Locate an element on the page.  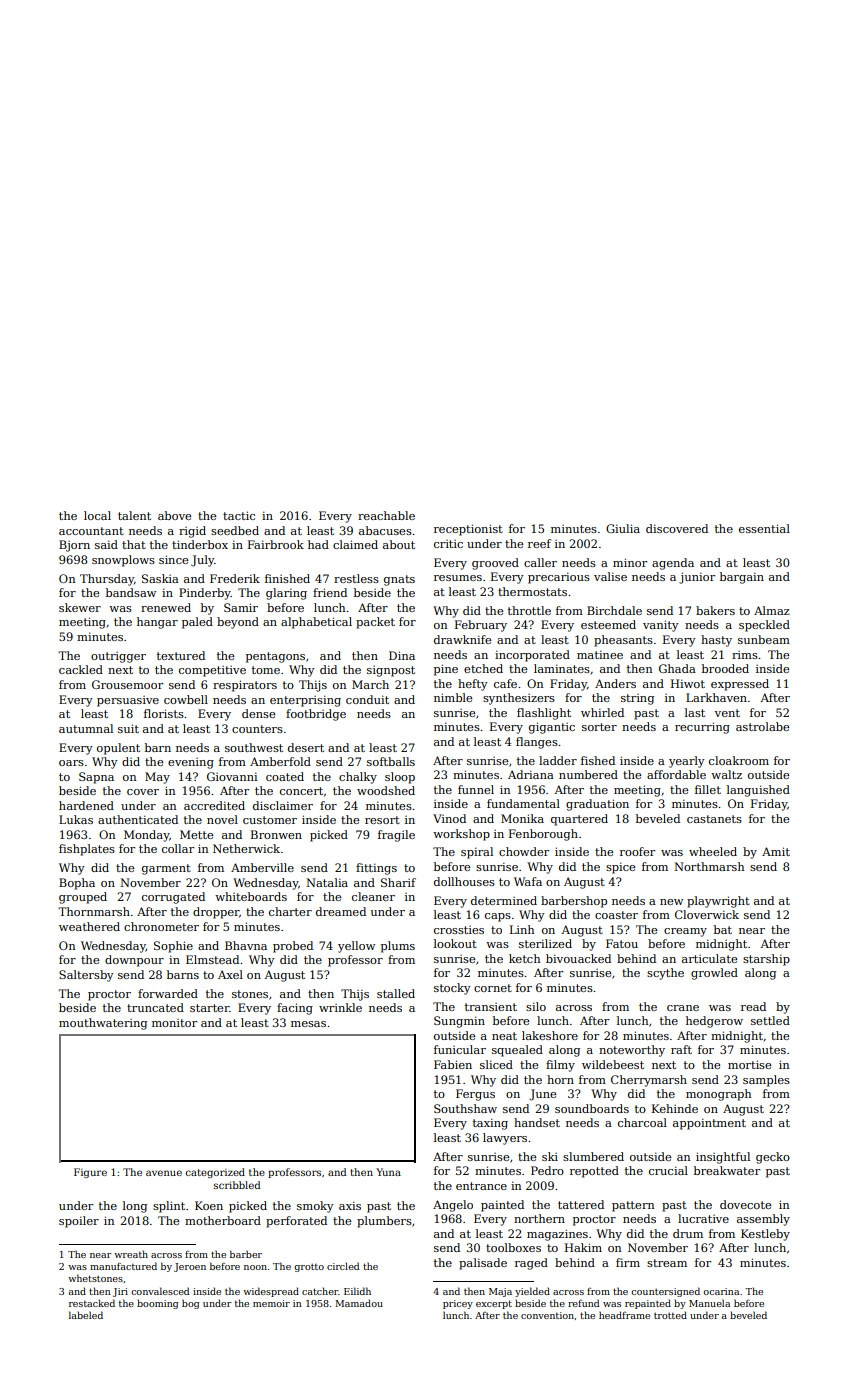
avenue is located at coordinates (164, 1173).
